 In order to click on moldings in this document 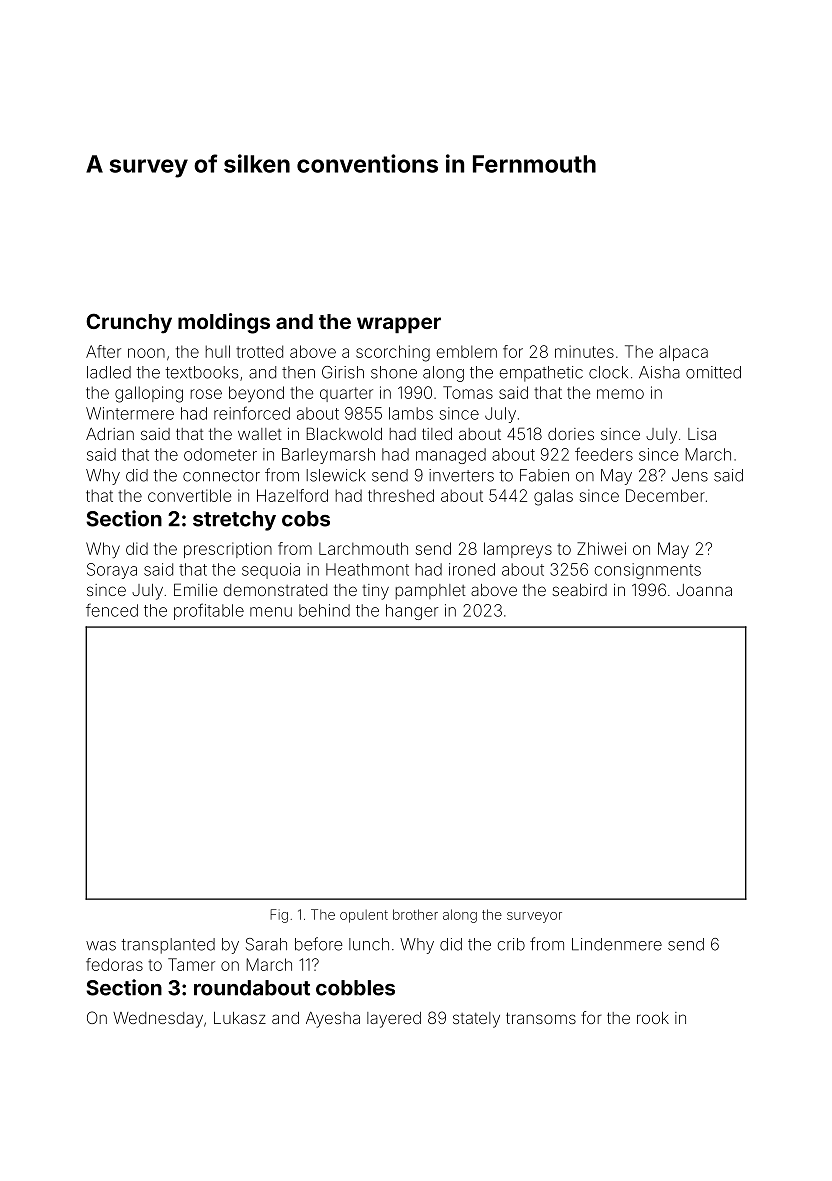, I will do `click(224, 323)`.
